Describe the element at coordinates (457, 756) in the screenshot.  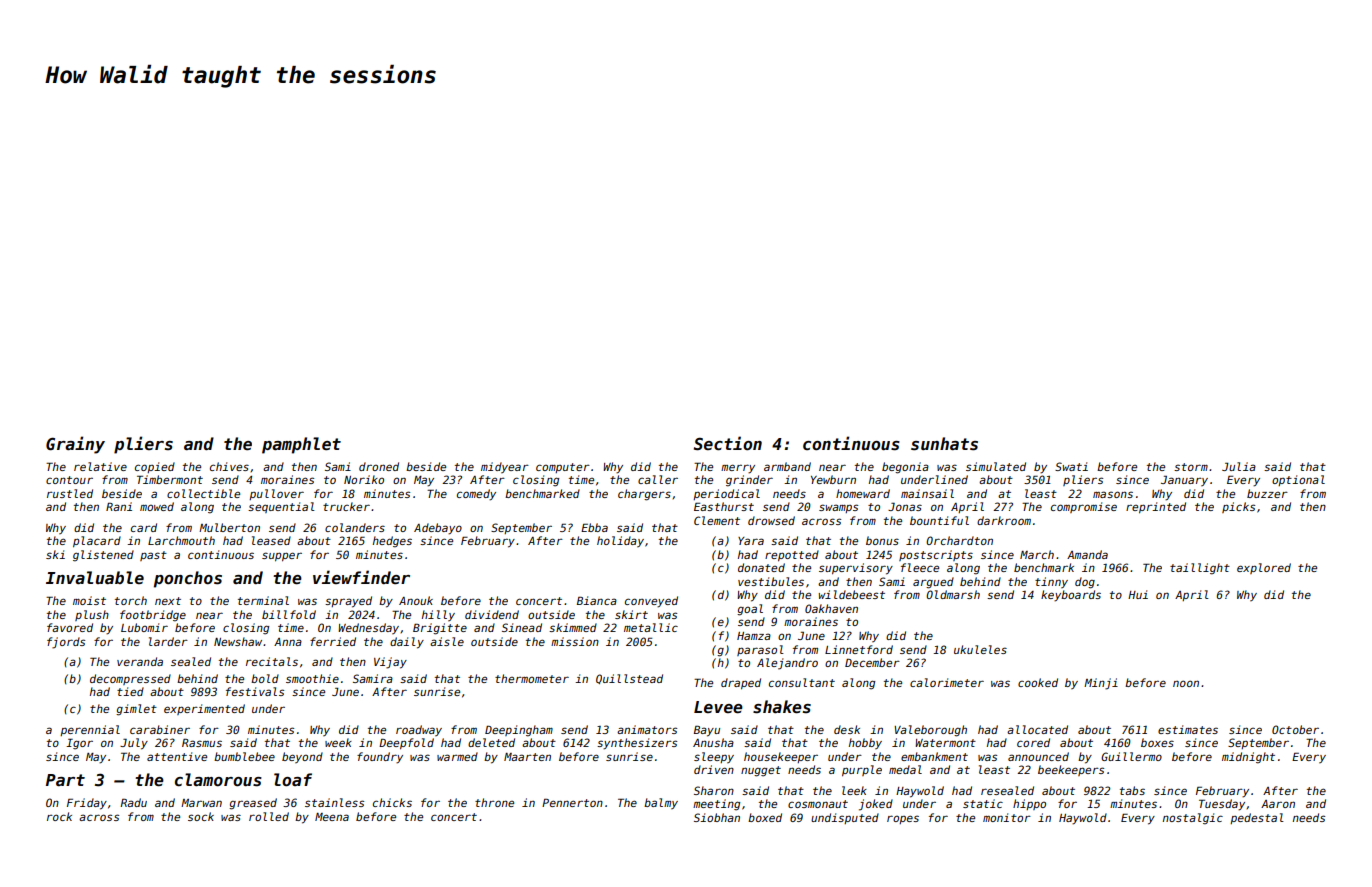
I see `warmed` at that location.
